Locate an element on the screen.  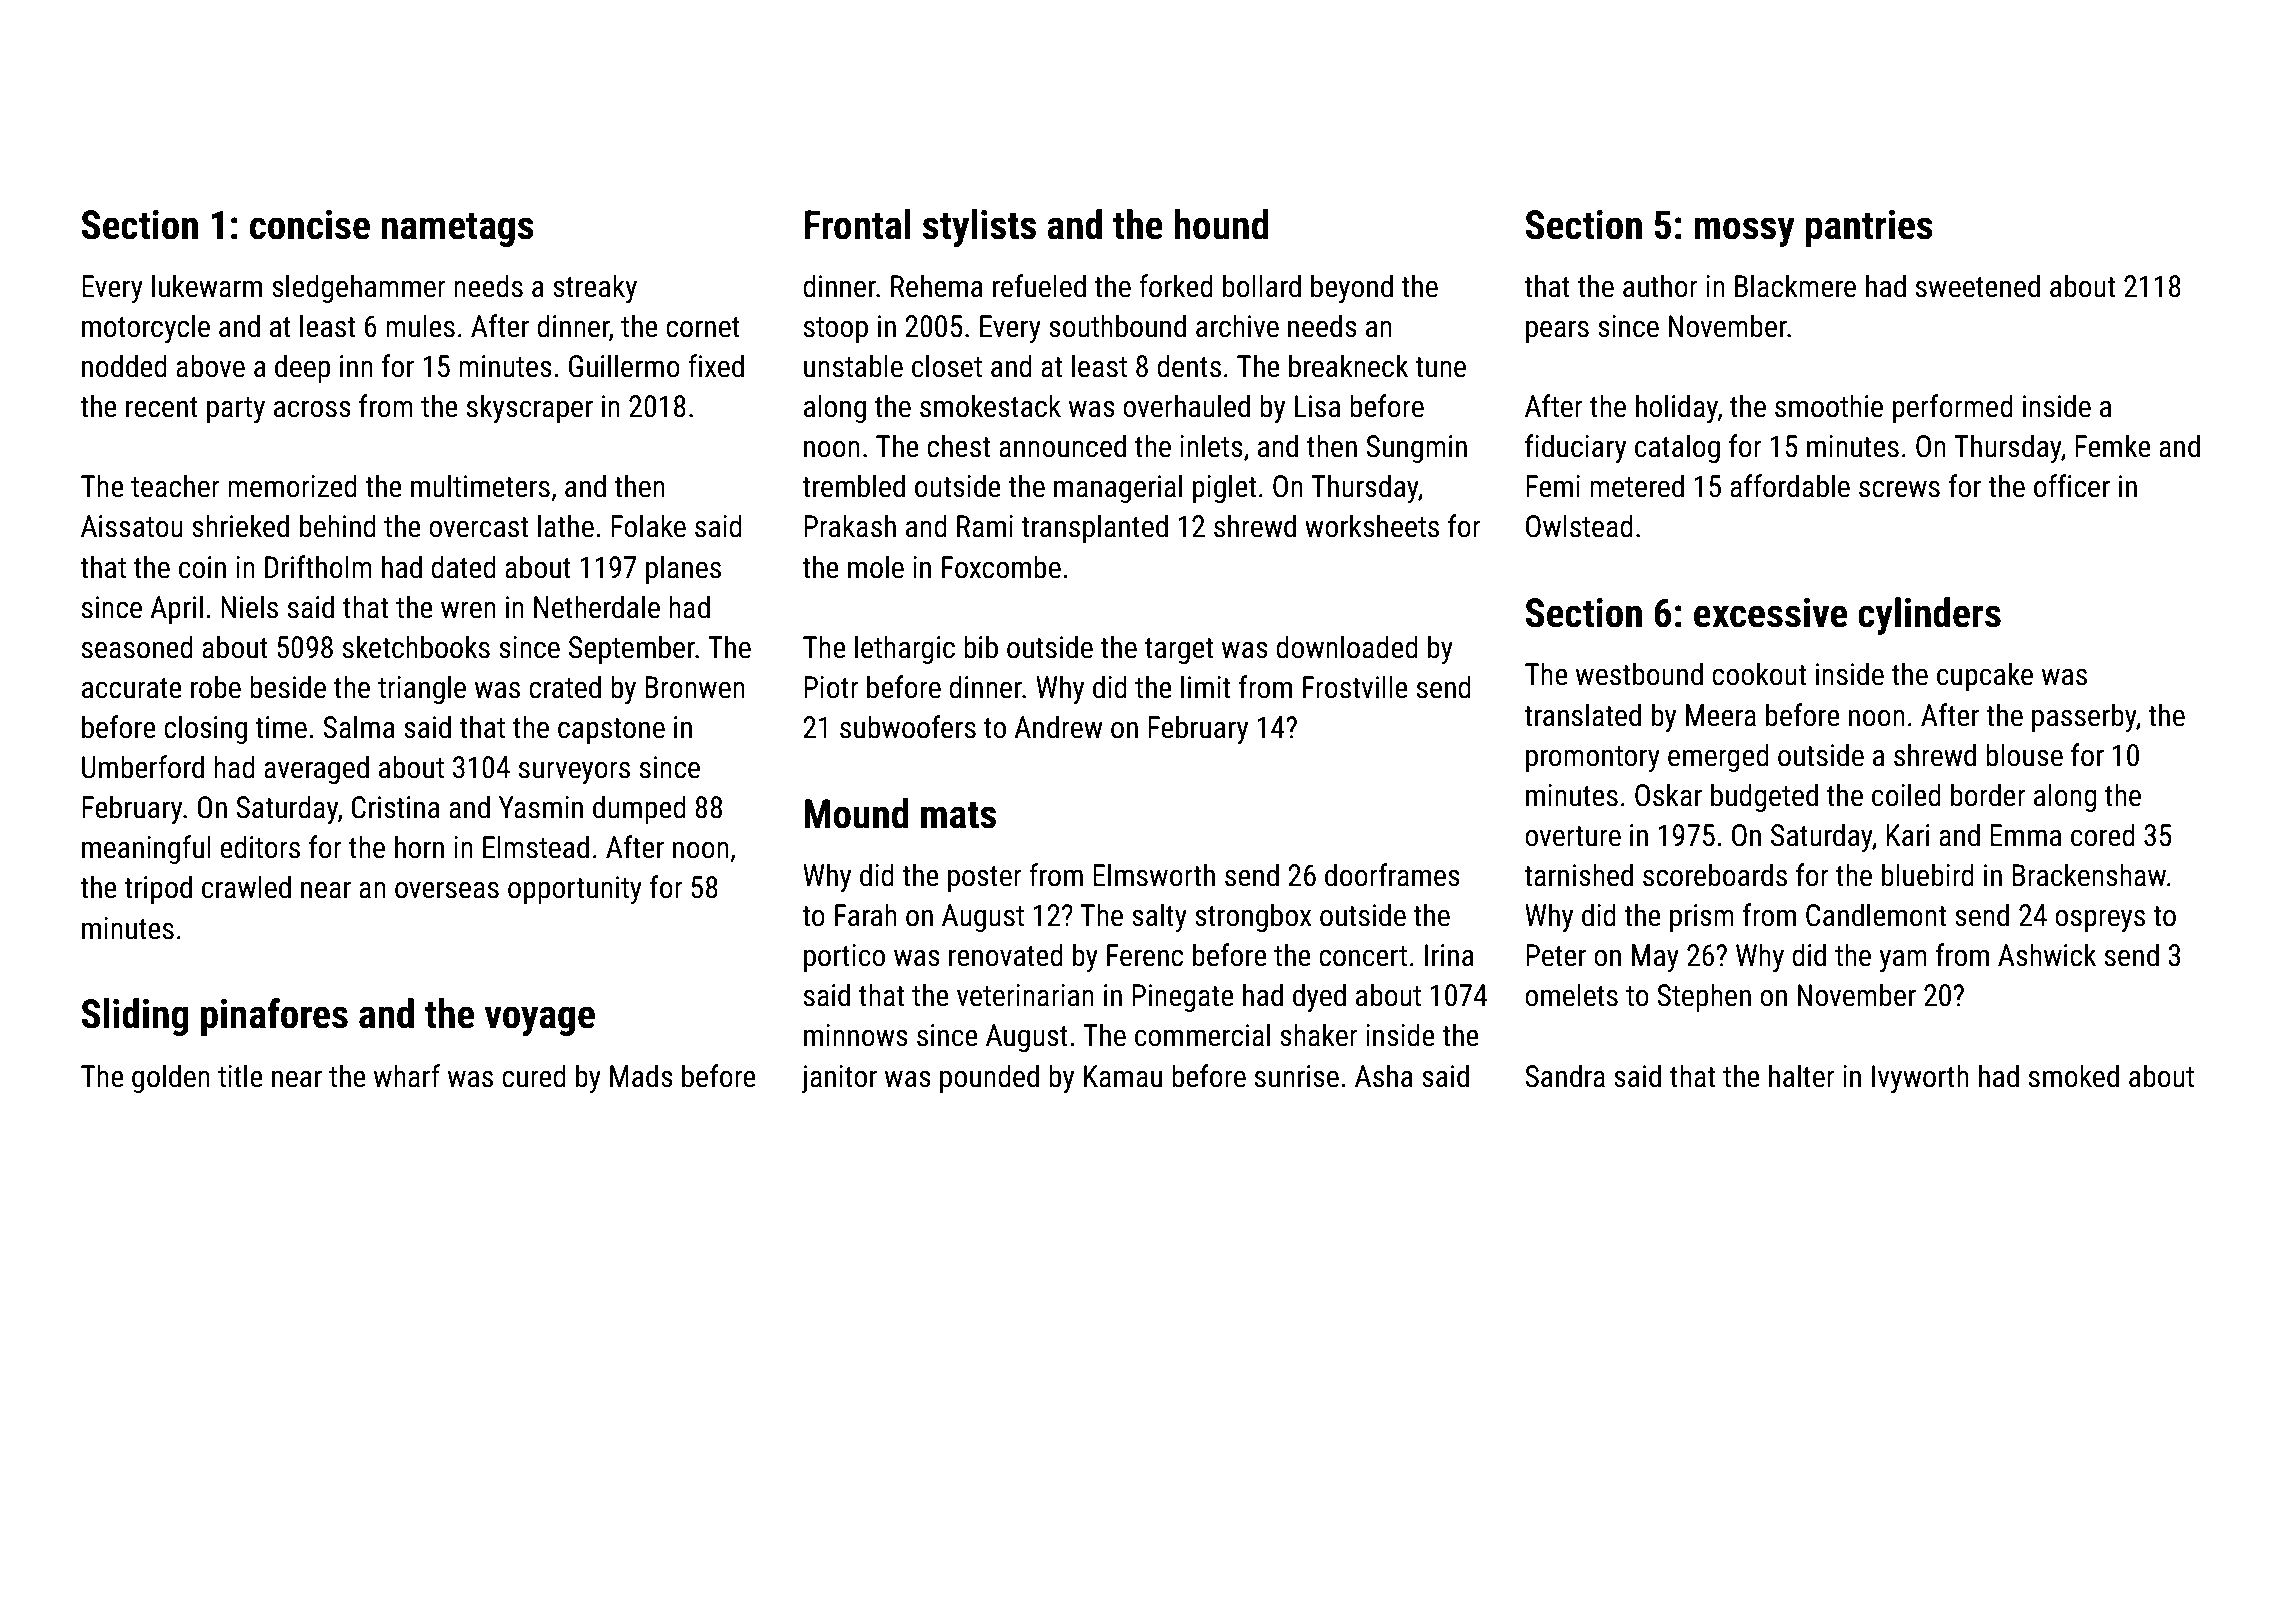
behind is located at coordinates (337, 526).
